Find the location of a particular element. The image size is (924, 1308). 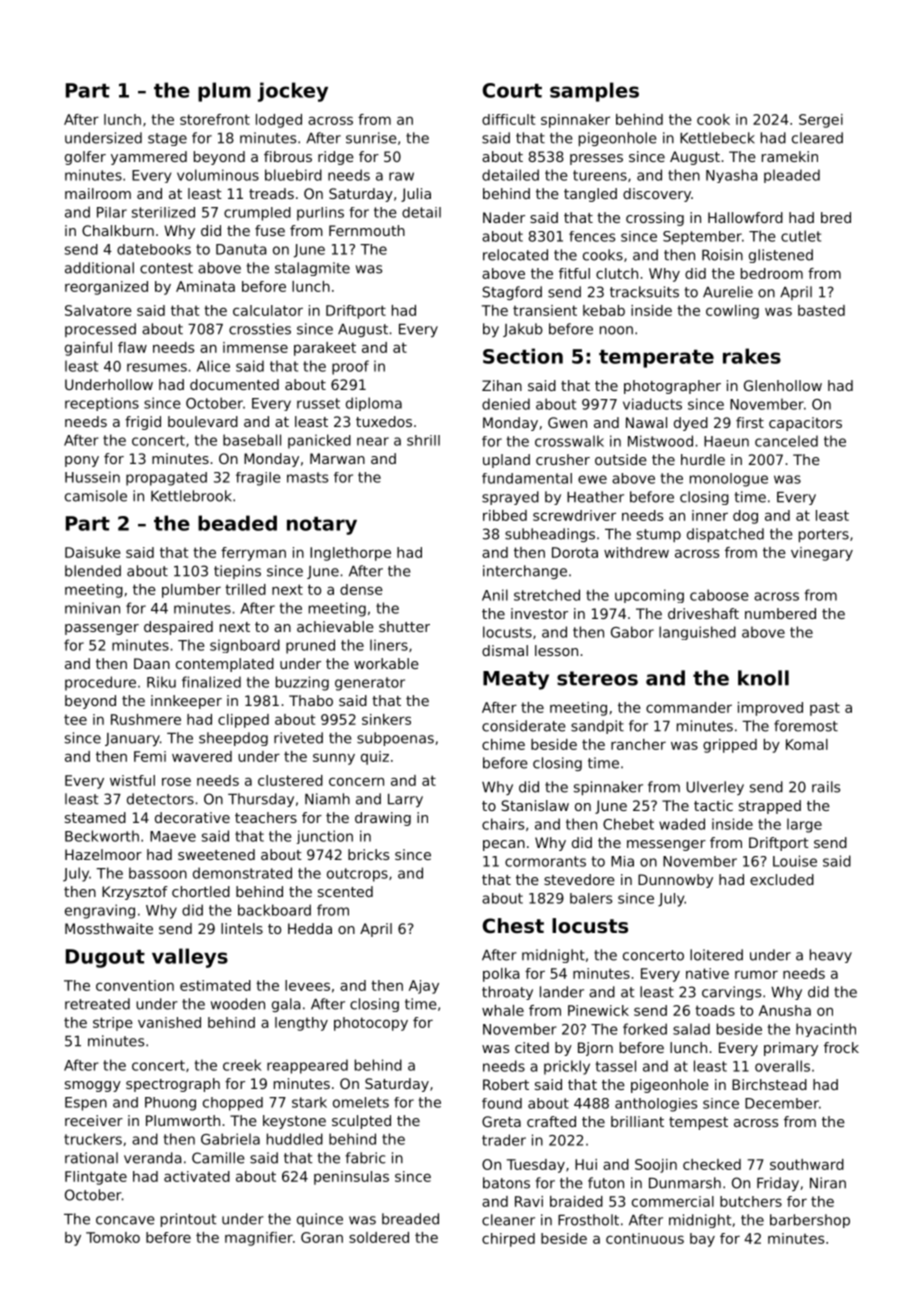

knoll is located at coordinates (763, 678).
